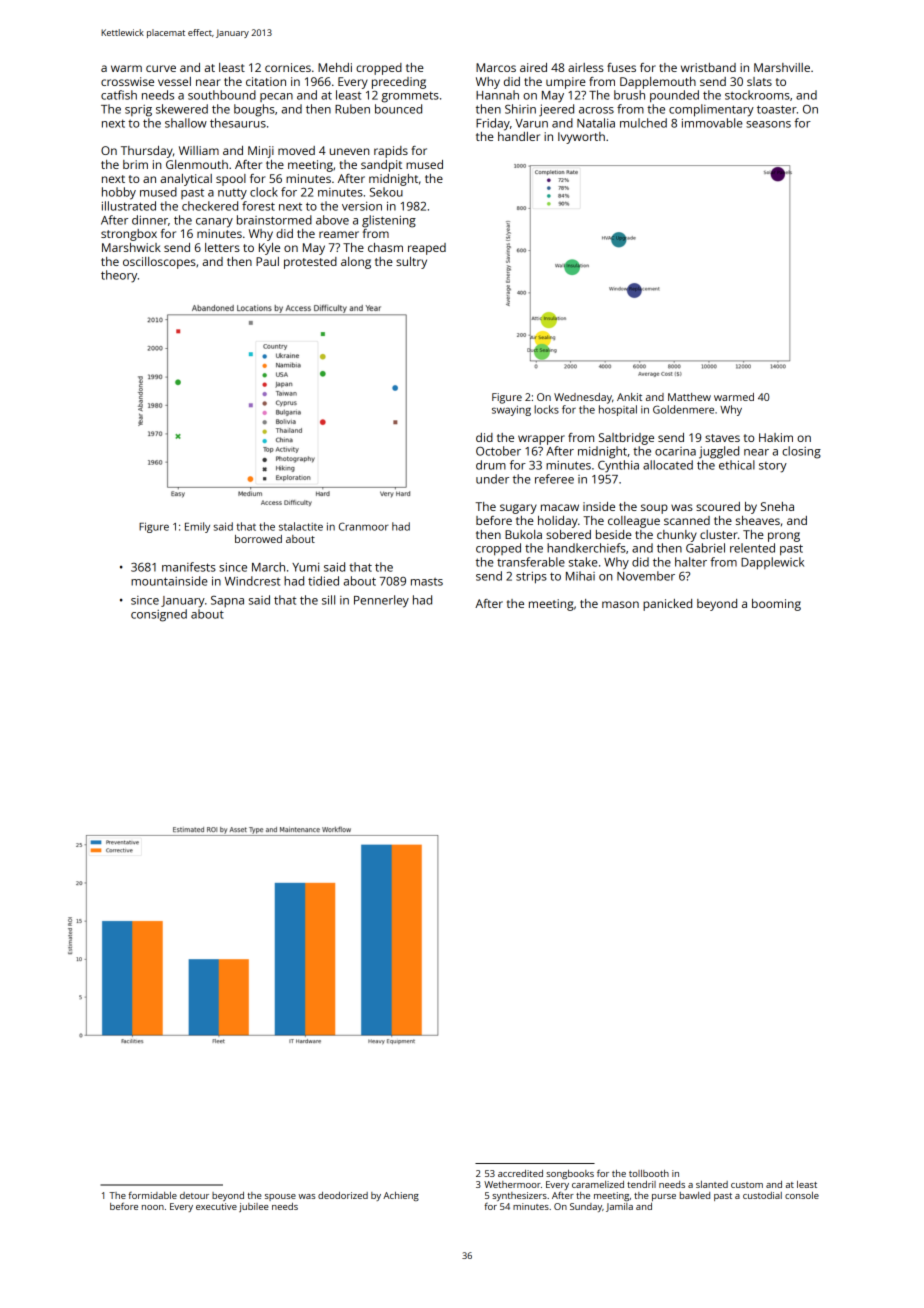 The image size is (924, 1308). I want to click on sill, so click(328, 600).
